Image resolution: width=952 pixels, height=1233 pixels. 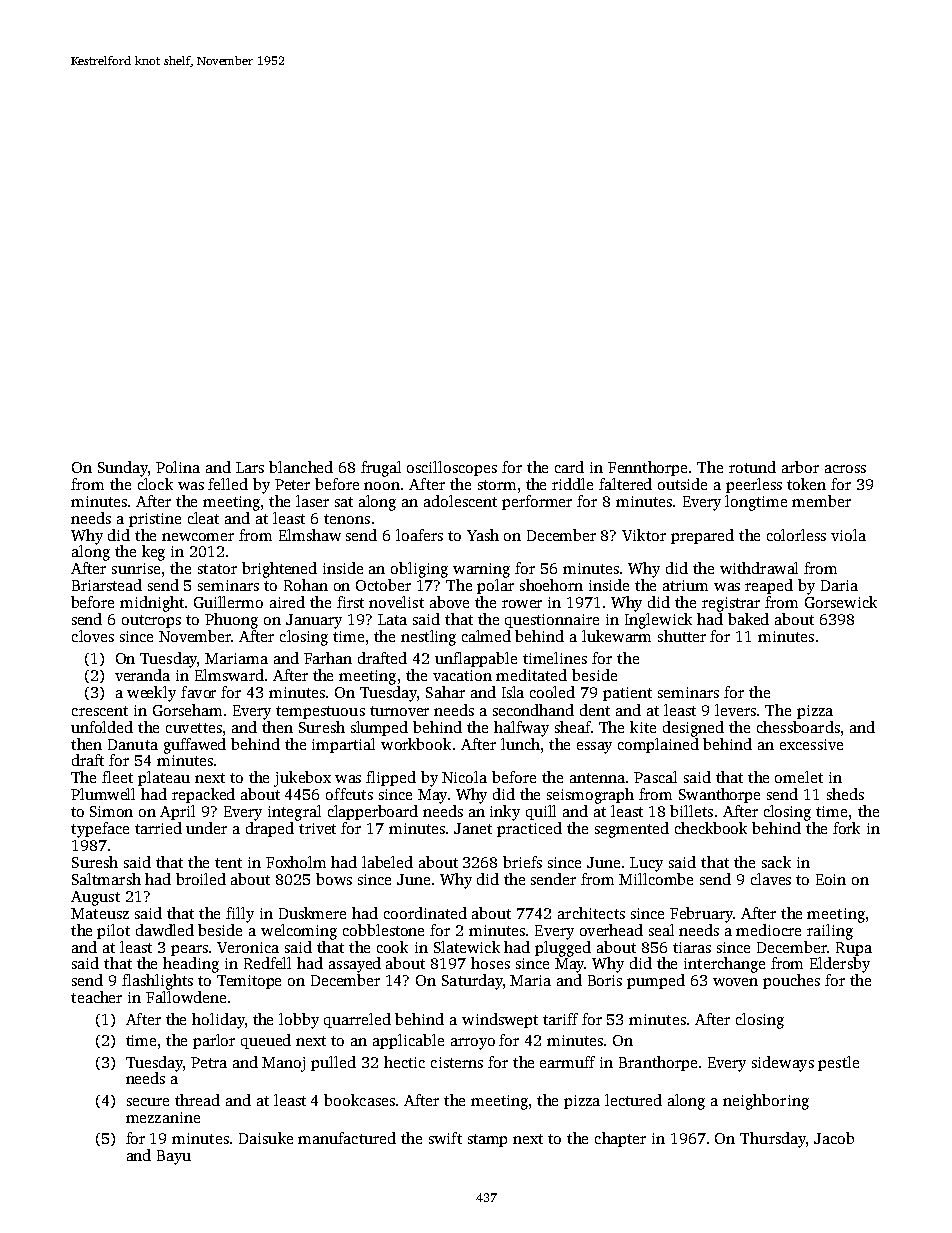 What do you see at coordinates (754, 485) in the screenshot?
I see `peerless` at bounding box center [754, 485].
